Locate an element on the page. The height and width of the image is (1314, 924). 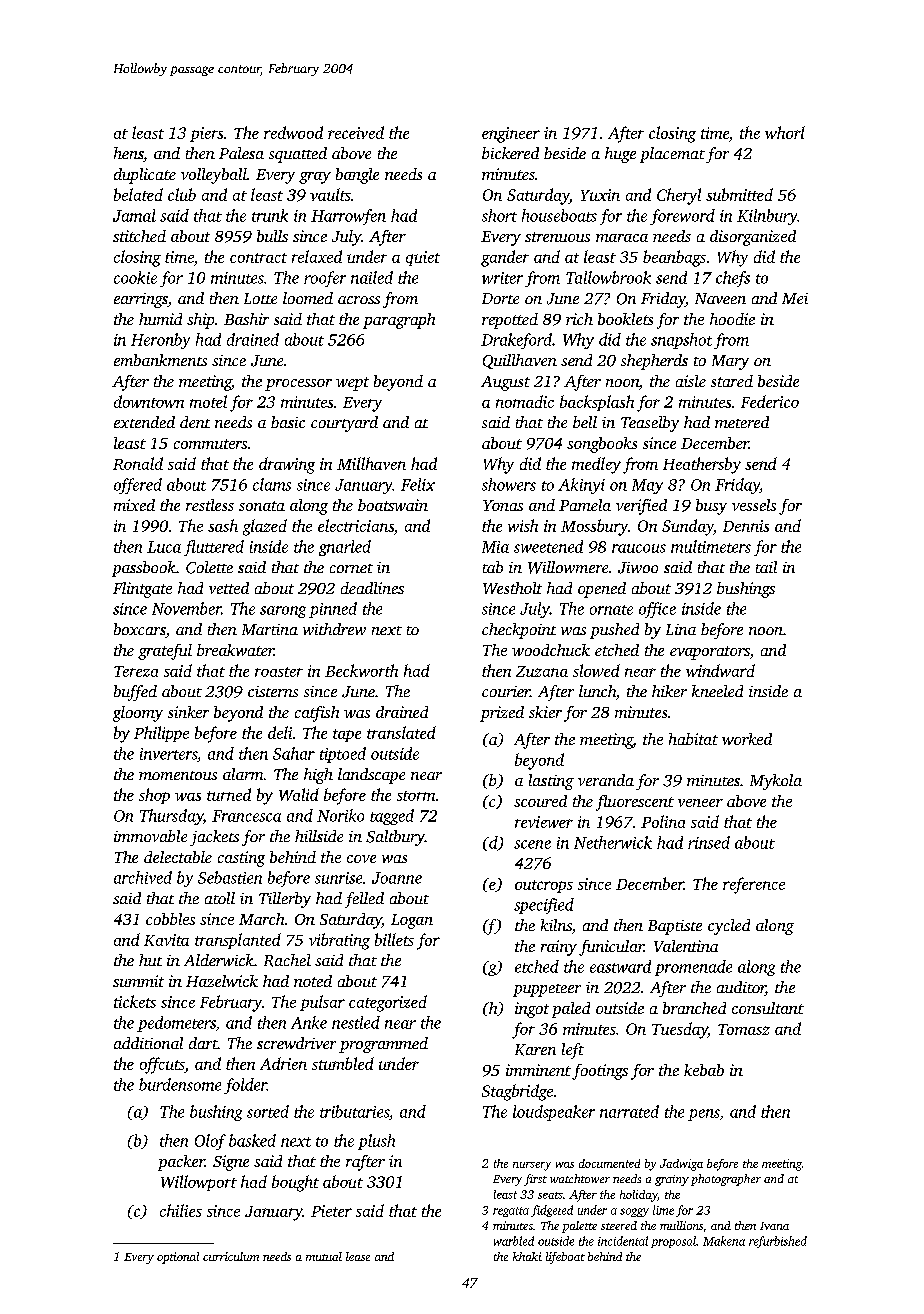
whorl is located at coordinates (785, 132).
